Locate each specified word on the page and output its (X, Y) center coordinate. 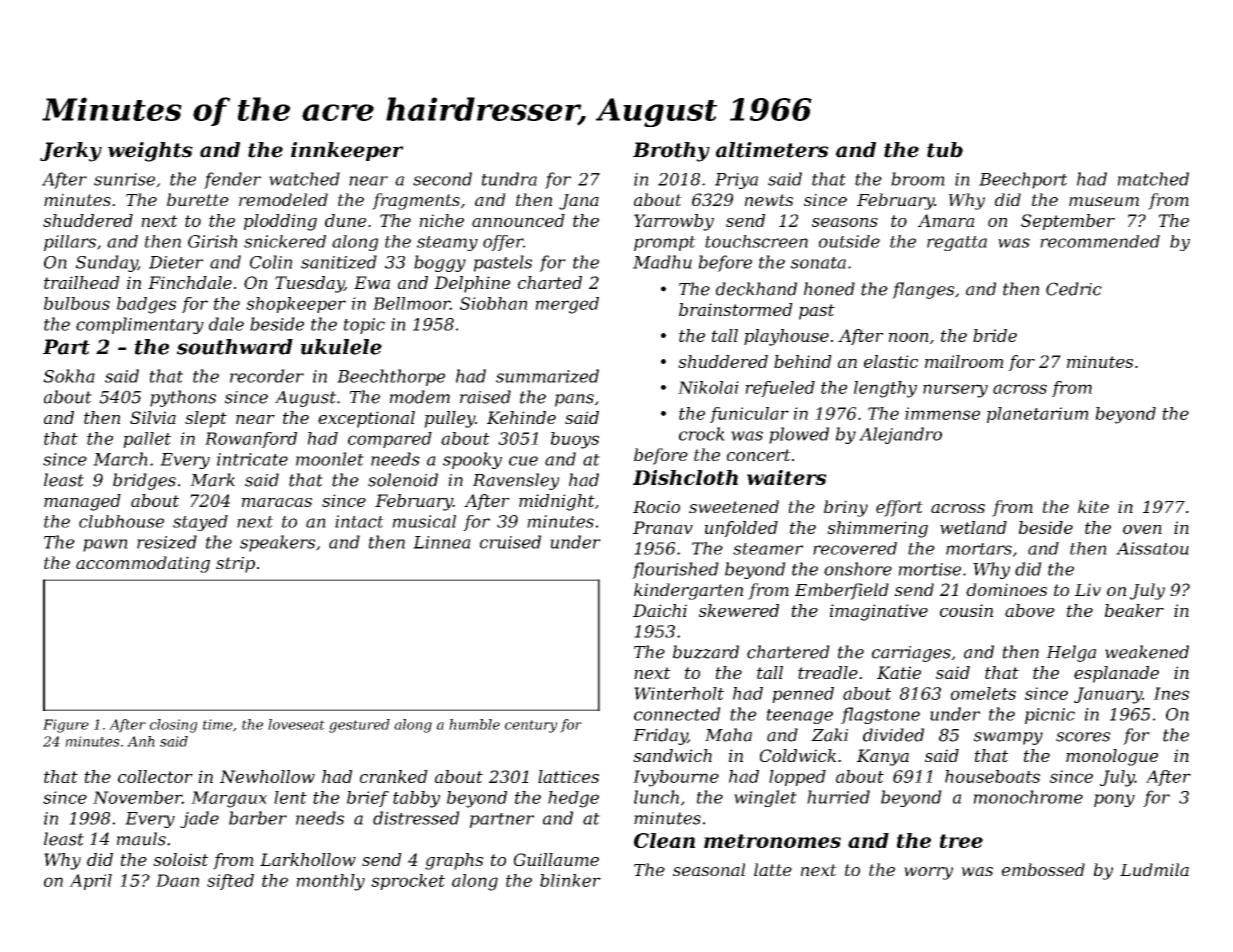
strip (235, 564)
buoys (575, 440)
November (137, 797)
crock (702, 434)
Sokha (69, 376)
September (1068, 222)
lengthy (885, 389)
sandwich (672, 755)
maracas (277, 502)
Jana (579, 202)
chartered (788, 652)
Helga (1071, 653)
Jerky (71, 152)
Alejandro (900, 435)
